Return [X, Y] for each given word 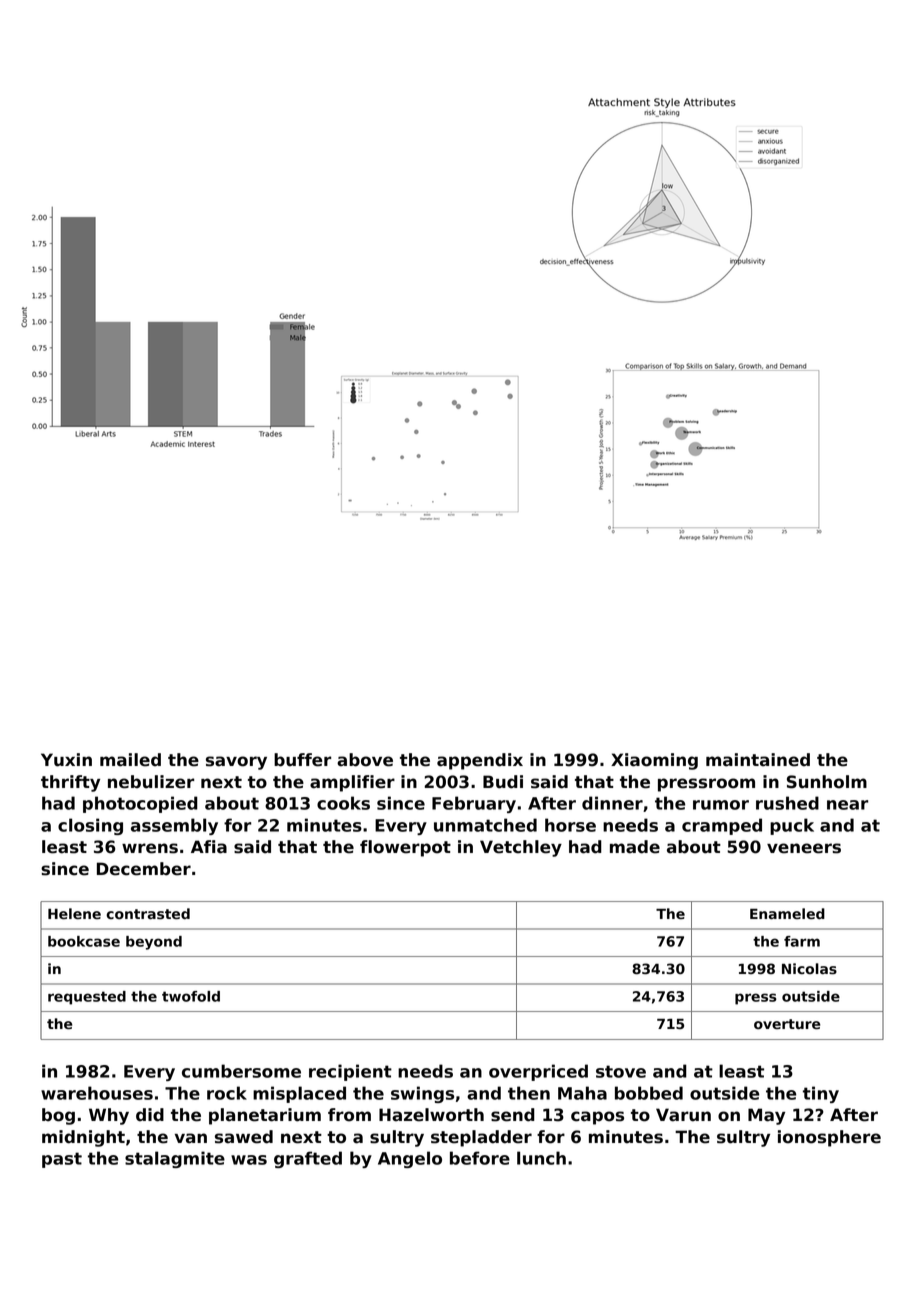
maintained [758, 760]
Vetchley [521, 848]
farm [802, 941]
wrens [150, 848]
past [62, 1160]
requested [87, 998]
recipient [350, 1072]
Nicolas [809, 969]
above [365, 760]
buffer [302, 760]
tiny [821, 1094]
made [635, 847]
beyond [154, 943]
